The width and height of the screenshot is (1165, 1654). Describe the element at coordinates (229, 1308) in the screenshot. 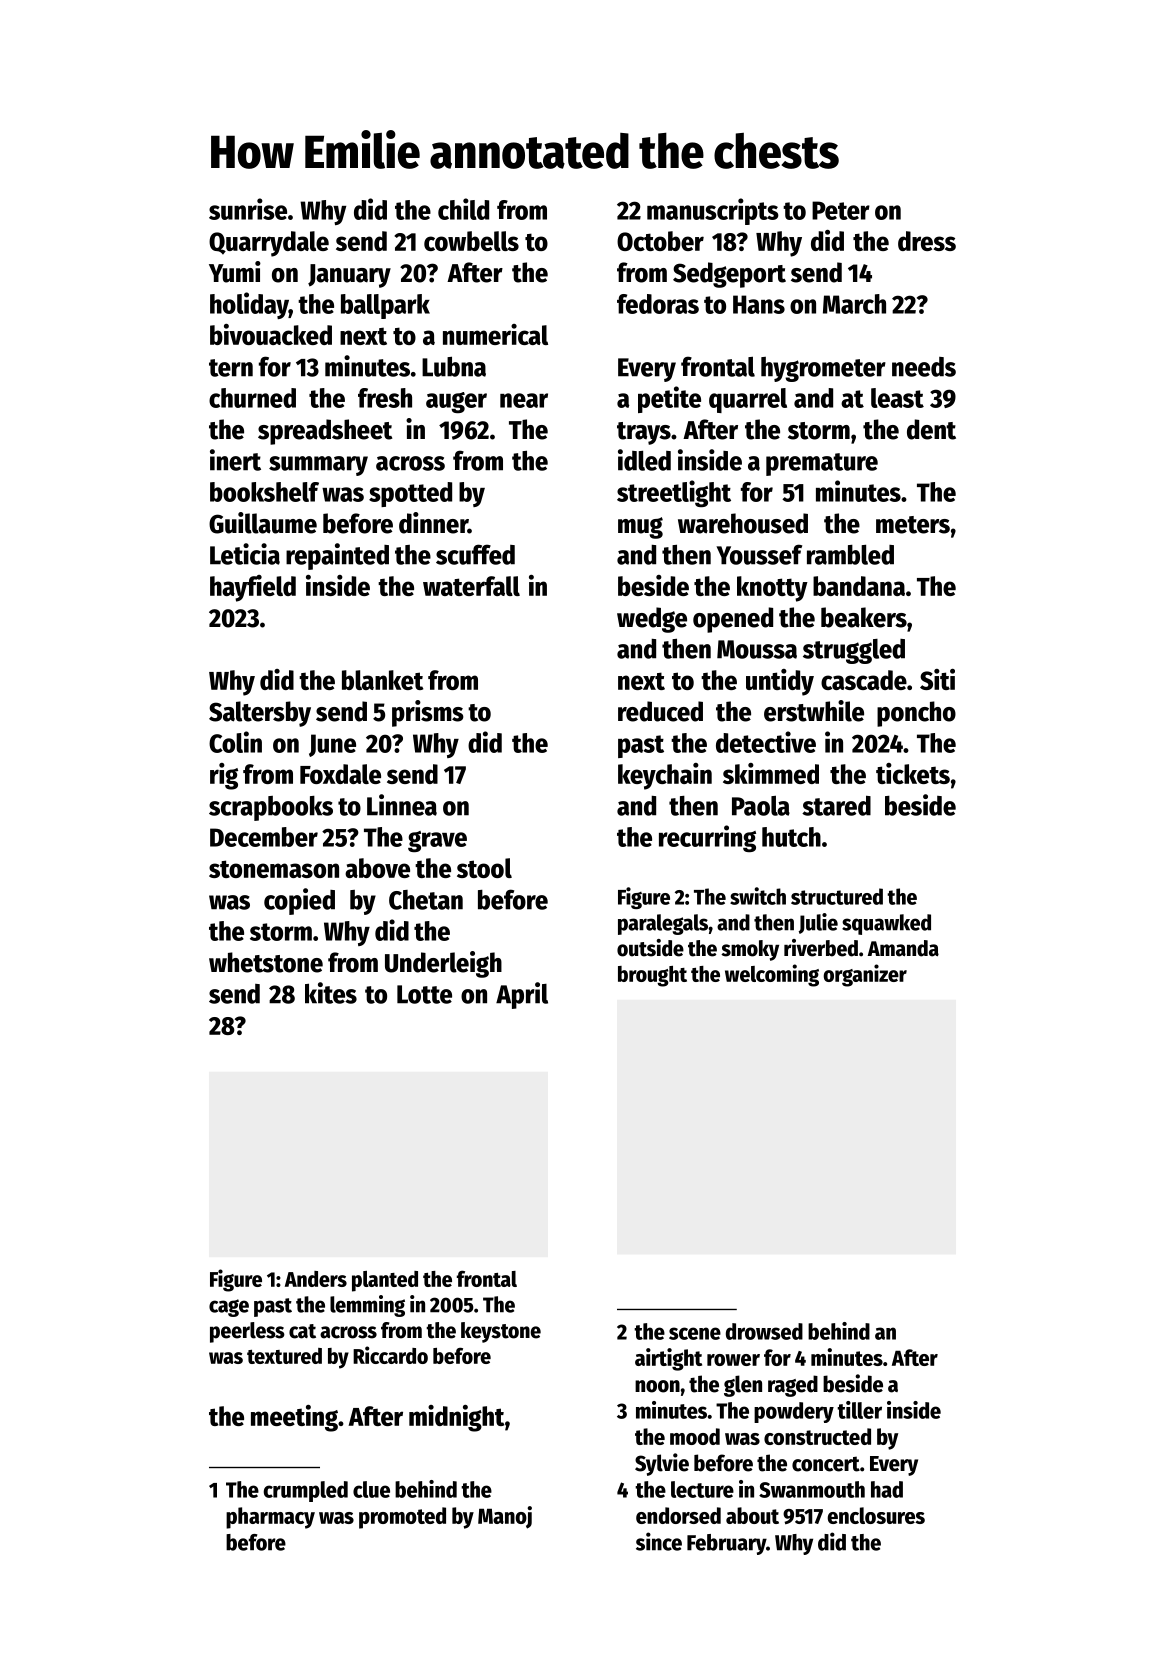

I see `cage` at that location.
